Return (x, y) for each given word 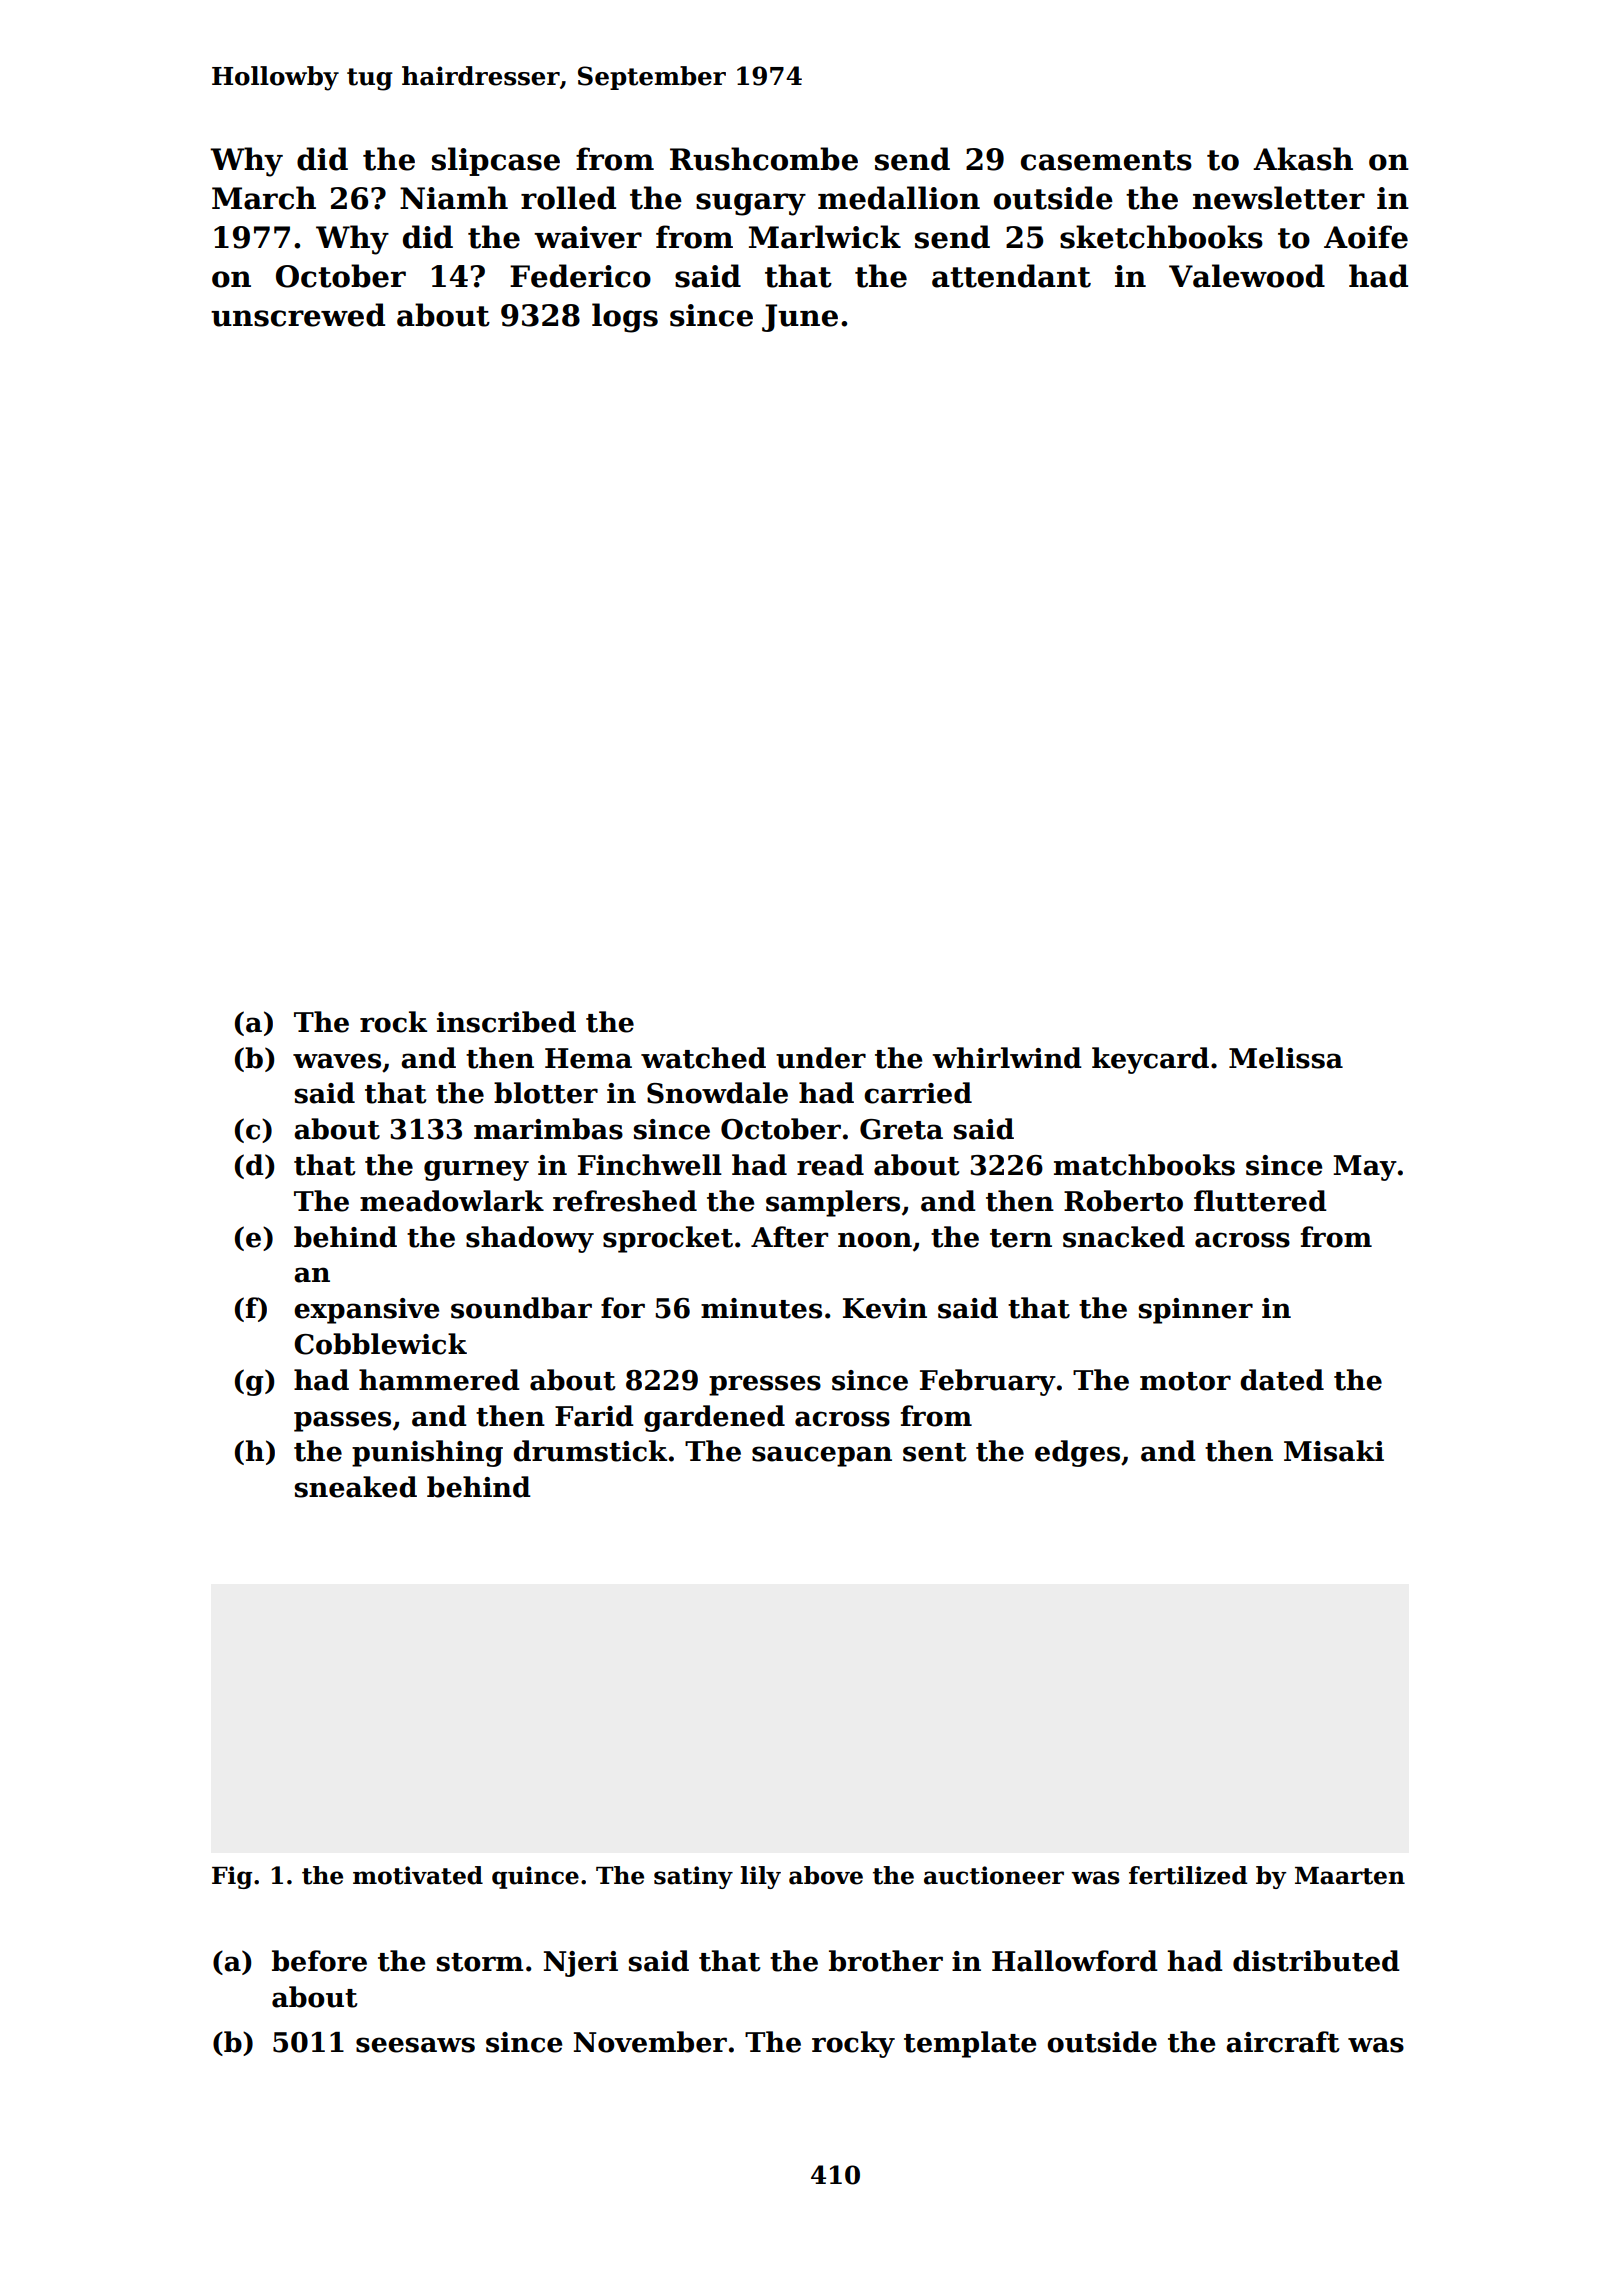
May (1365, 1168)
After (789, 1237)
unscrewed (298, 315)
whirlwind (1007, 1058)
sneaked (356, 1487)
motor (1185, 1381)
